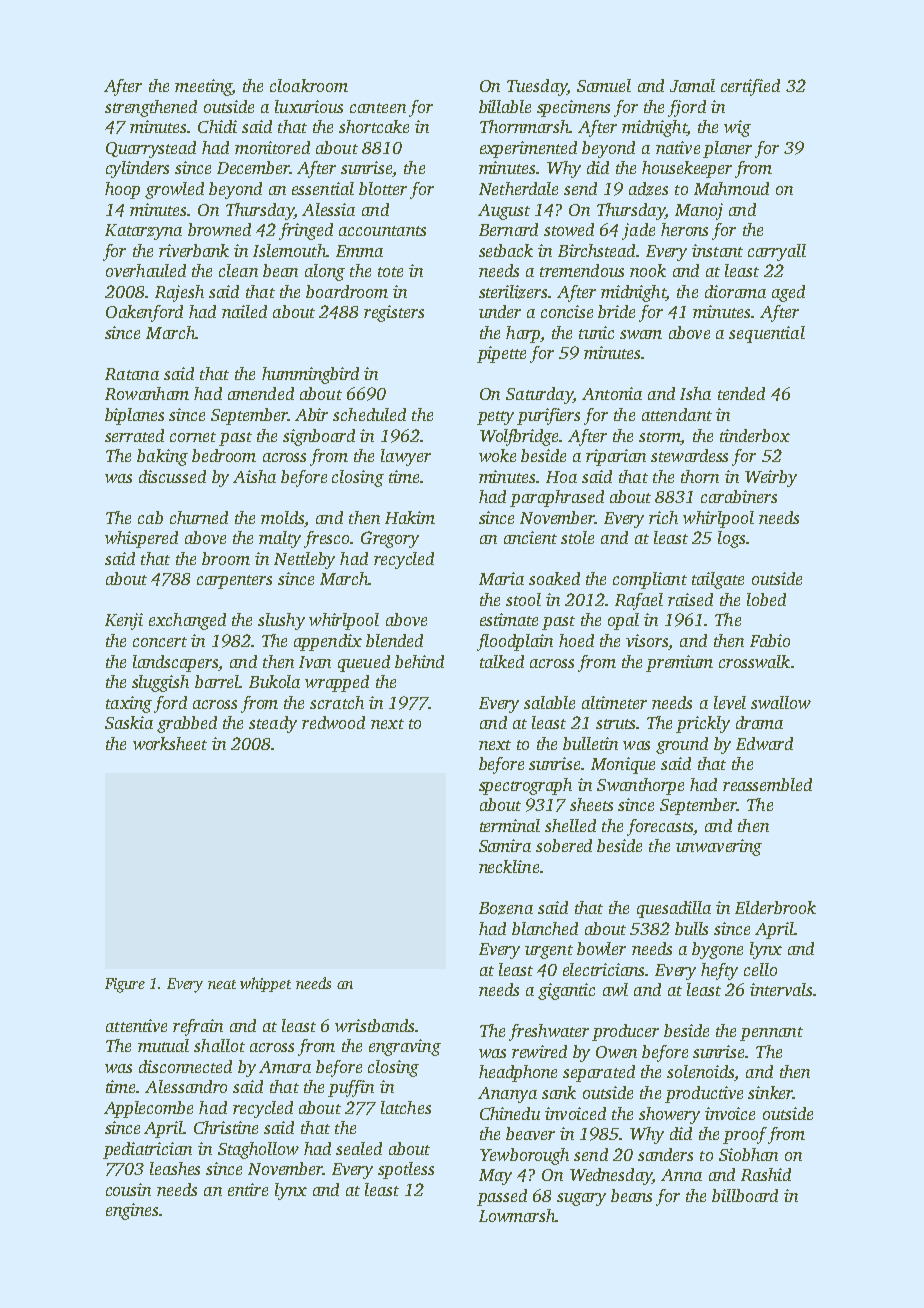  Describe the element at coordinates (203, 87) in the image. I see `meeting` at that location.
